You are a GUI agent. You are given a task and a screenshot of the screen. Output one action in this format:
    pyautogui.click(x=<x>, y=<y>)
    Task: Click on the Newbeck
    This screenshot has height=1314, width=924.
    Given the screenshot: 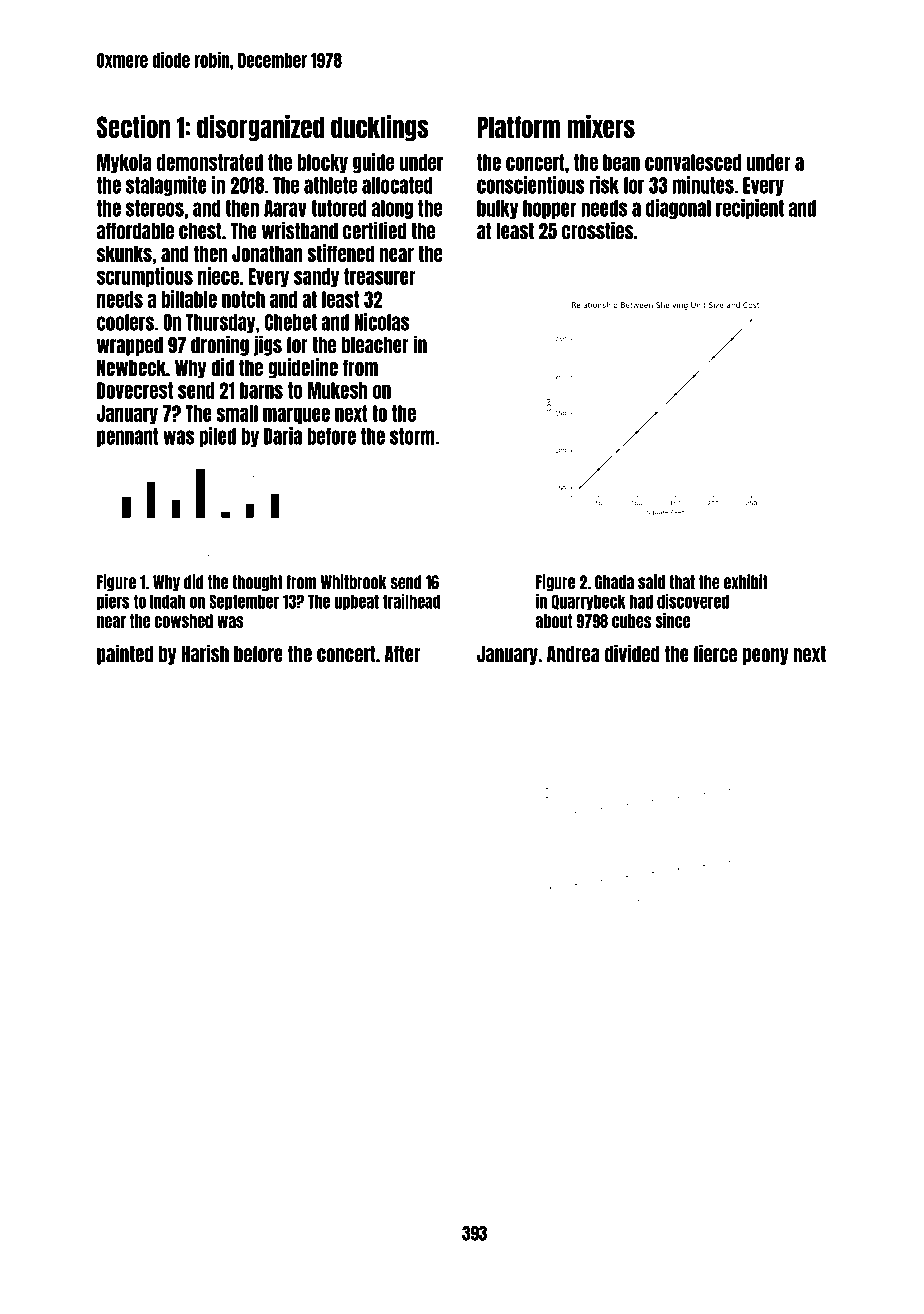 What is the action you would take?
    pyautogui.click(x=131, y=367)
